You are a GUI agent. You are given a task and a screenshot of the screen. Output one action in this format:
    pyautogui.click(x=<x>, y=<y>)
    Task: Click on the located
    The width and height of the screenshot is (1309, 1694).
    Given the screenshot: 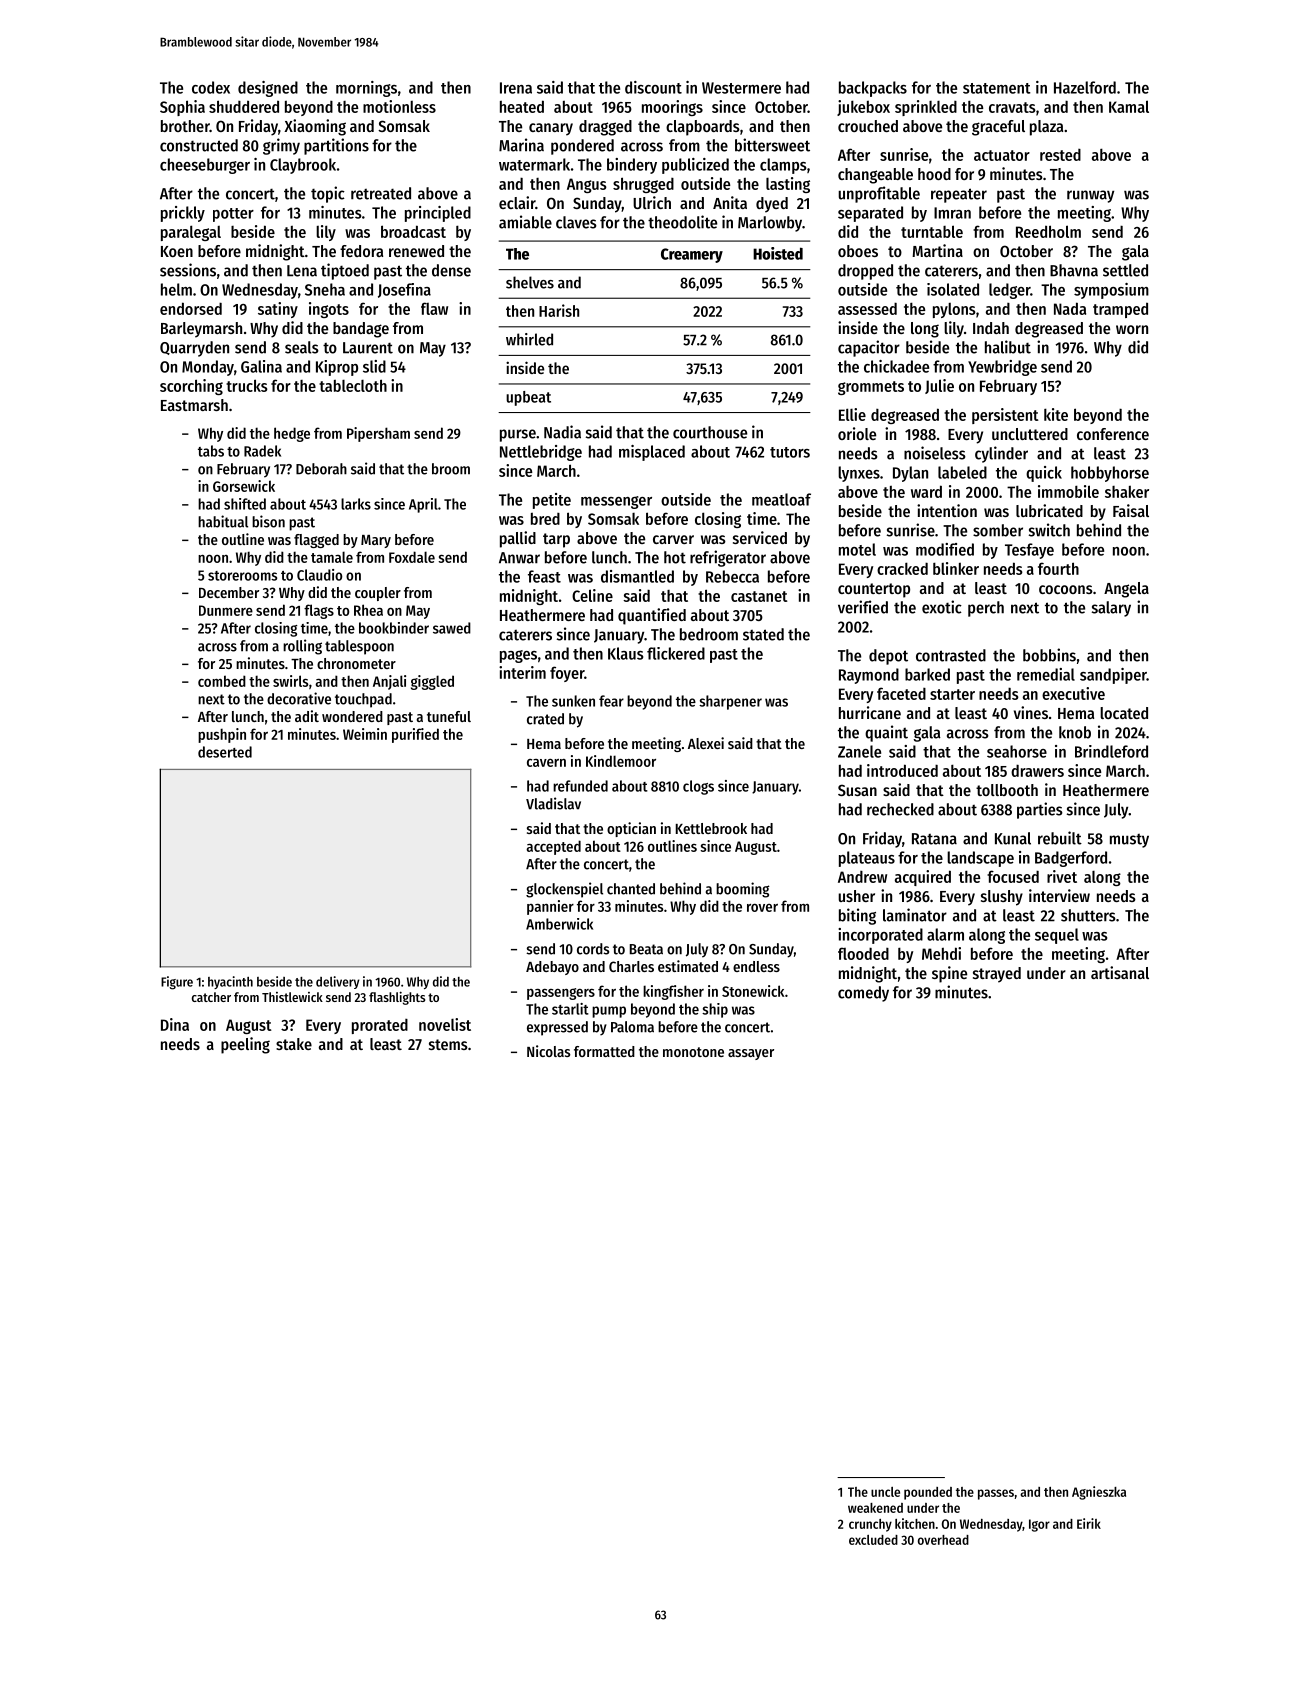 What is the action you would take?
    pyautogui.click(x=1124, y=713)
